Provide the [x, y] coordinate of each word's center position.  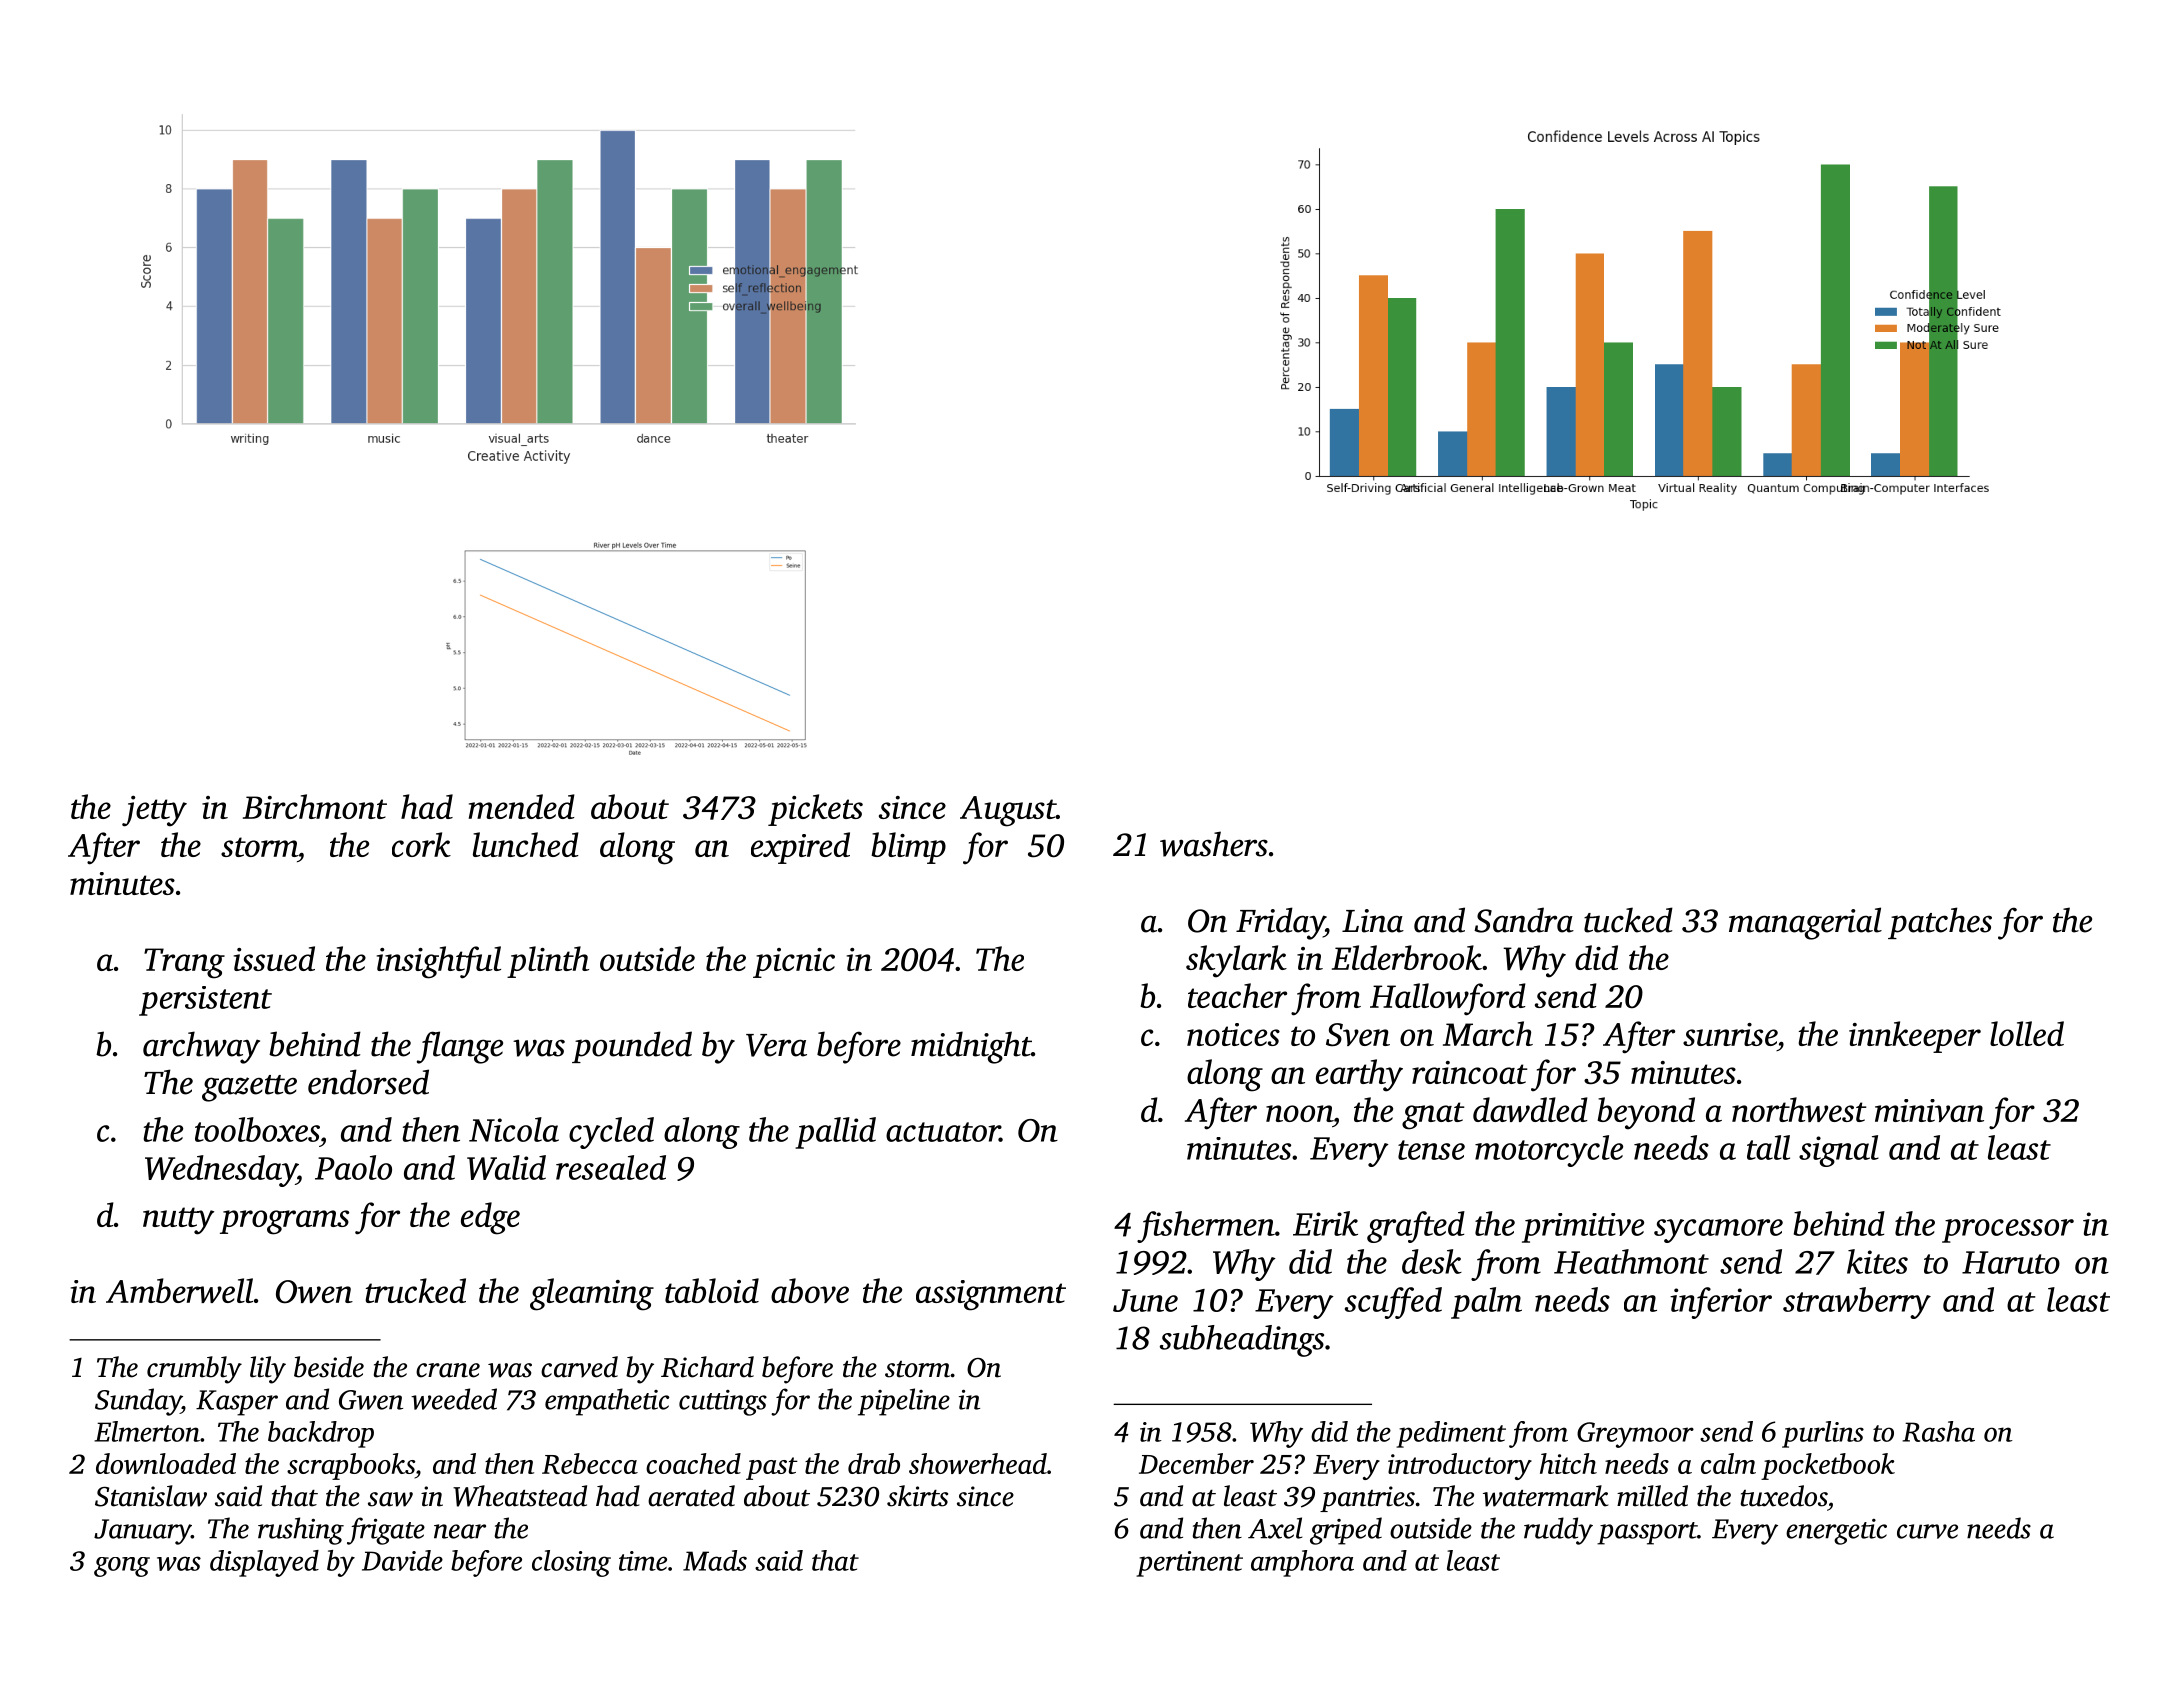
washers [1214, 844]
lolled [2027, 1033]
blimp [908, 848]
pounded [632, 1047]
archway [201, 1047]
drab [874, 1463]
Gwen [371, 1400]
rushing [301, 1531]
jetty [154, 811]
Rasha [1938, 1431]
